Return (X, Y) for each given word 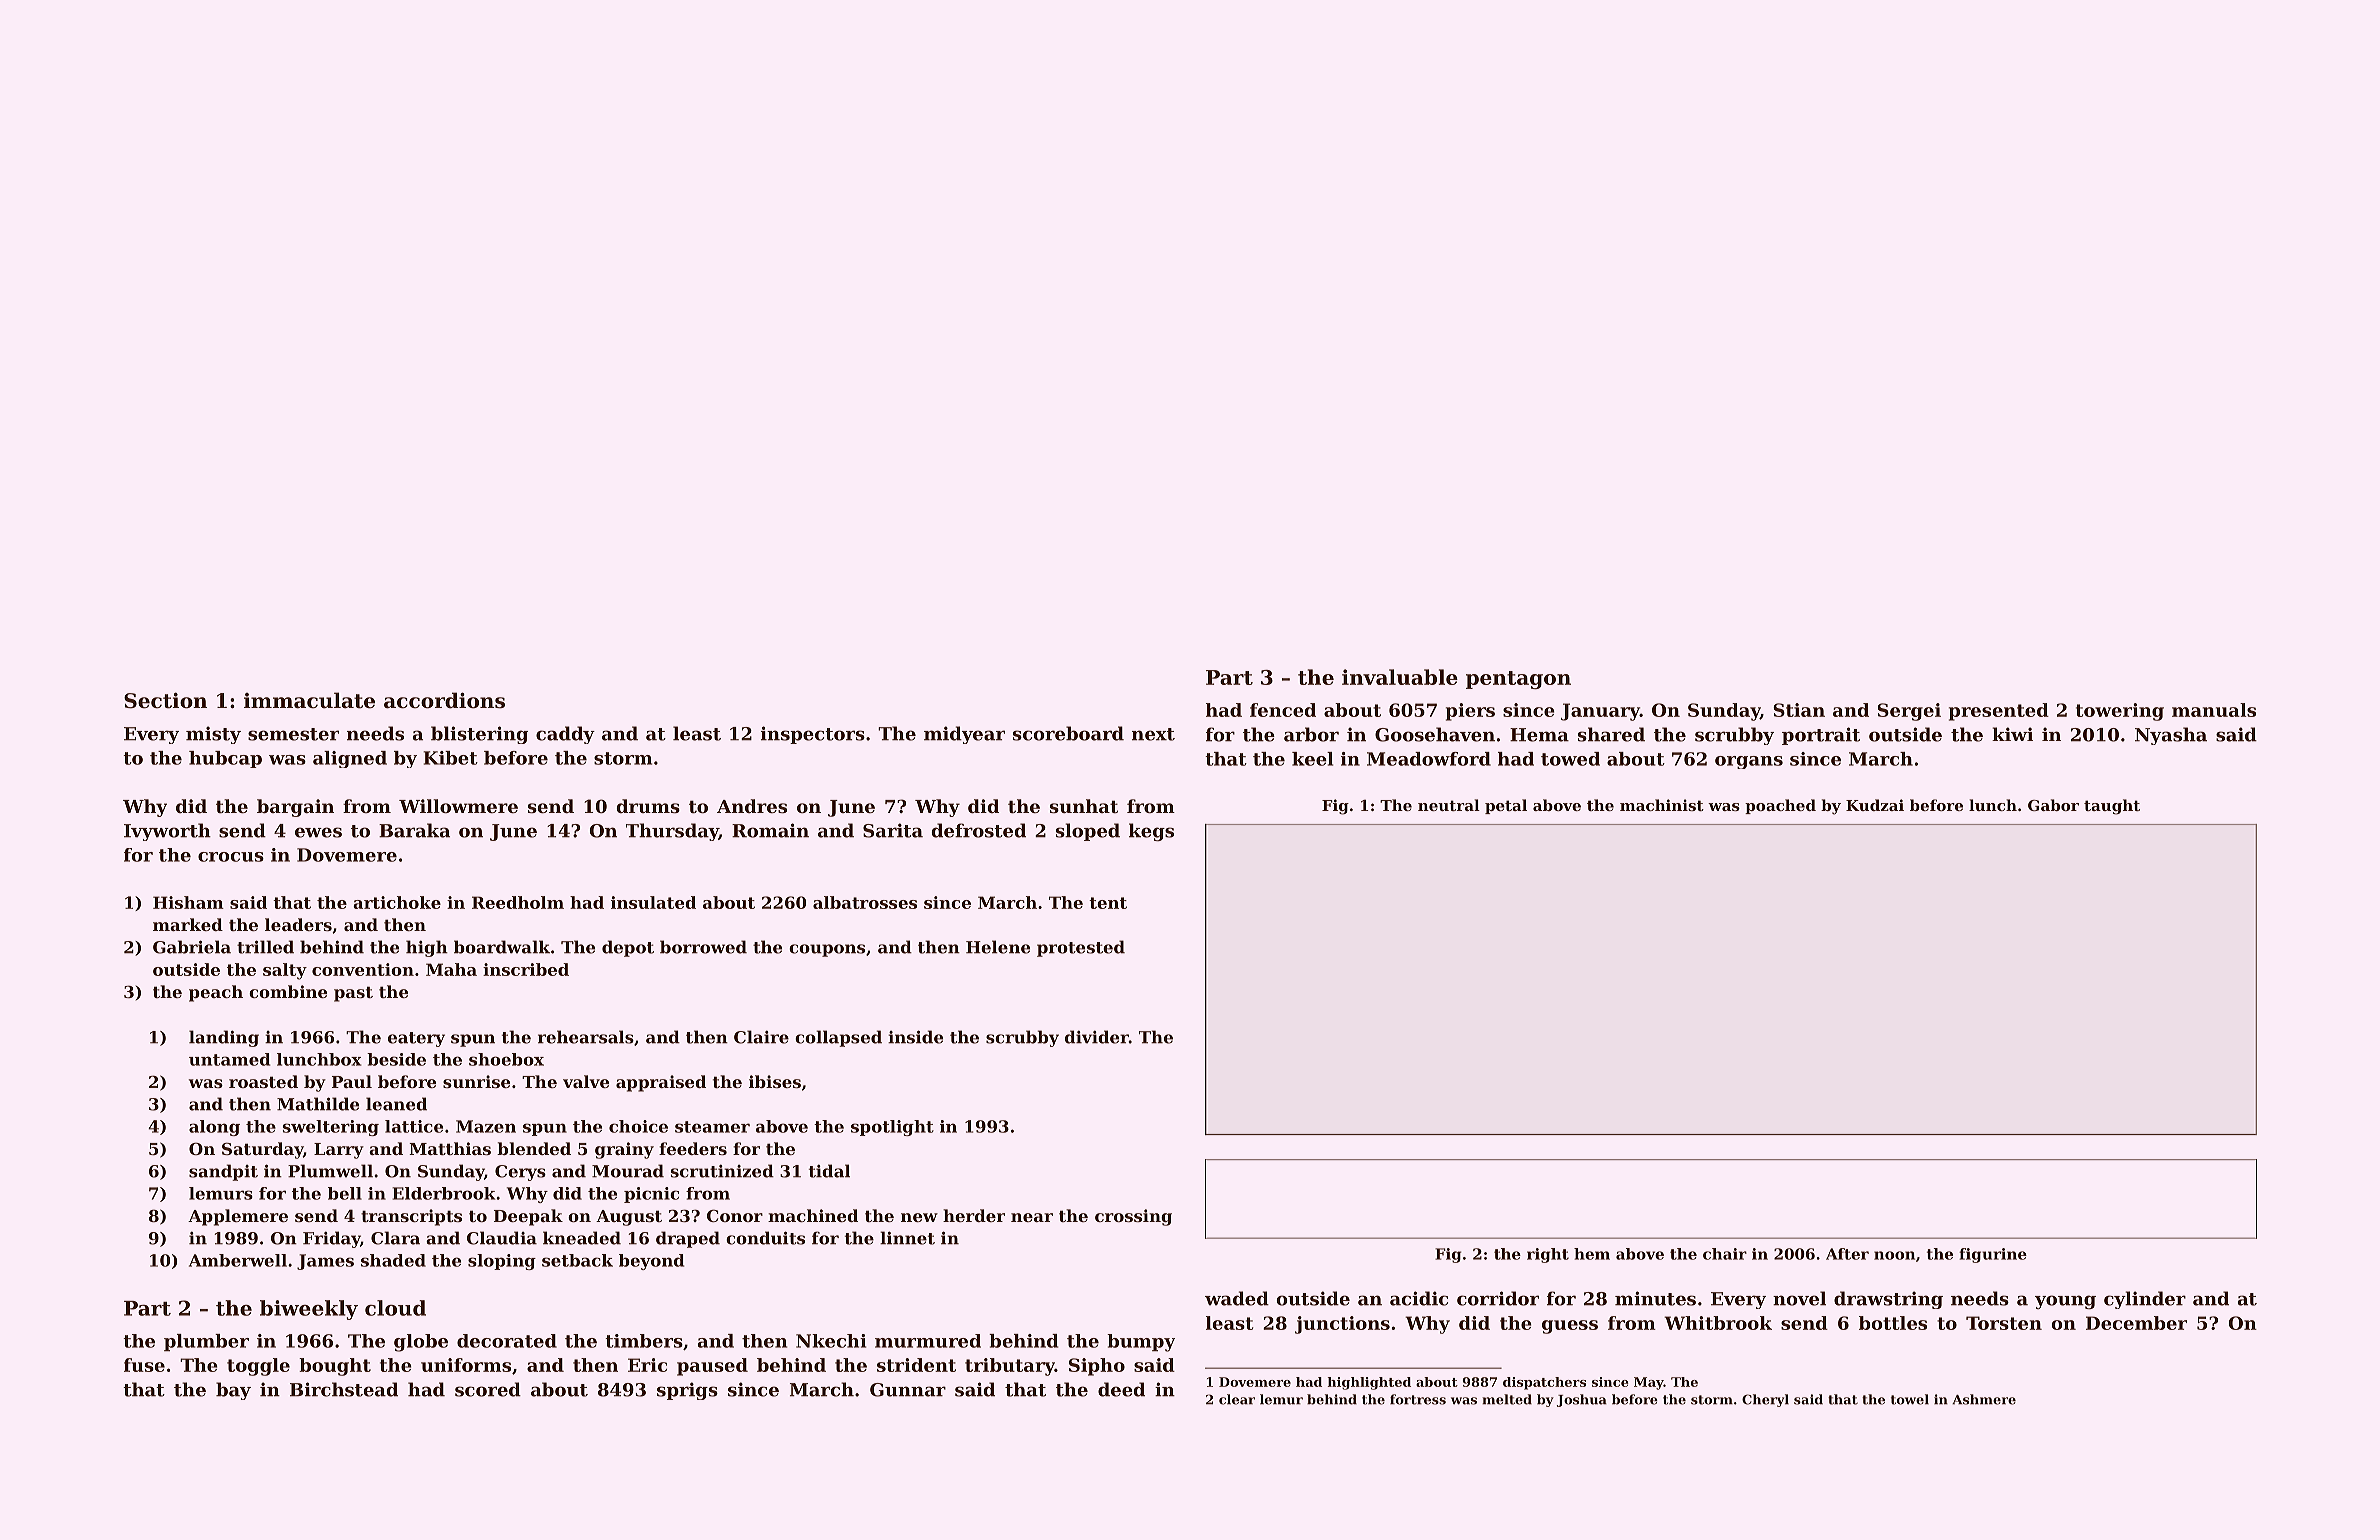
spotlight (892, 1128)
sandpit (223, 1172)
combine (288, 991)
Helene (998, 947)
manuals (2214, 710)
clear (1237, 1399)
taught (2112, 807)
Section (165, 701)
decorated (507, 1341)
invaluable (1400, 677)
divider (1097, 1037)
